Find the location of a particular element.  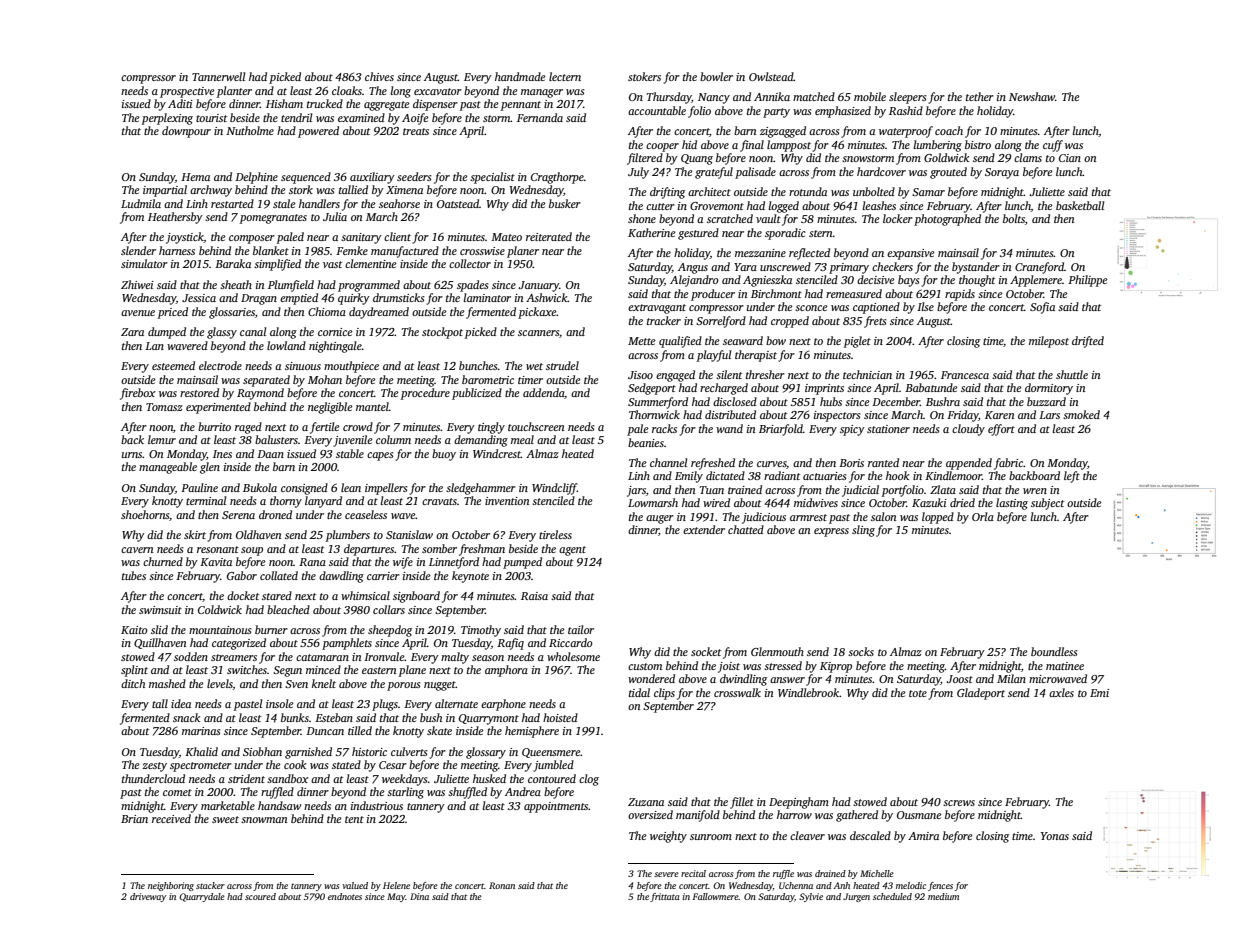

Jisoo is located at coordinates (640, 375).
